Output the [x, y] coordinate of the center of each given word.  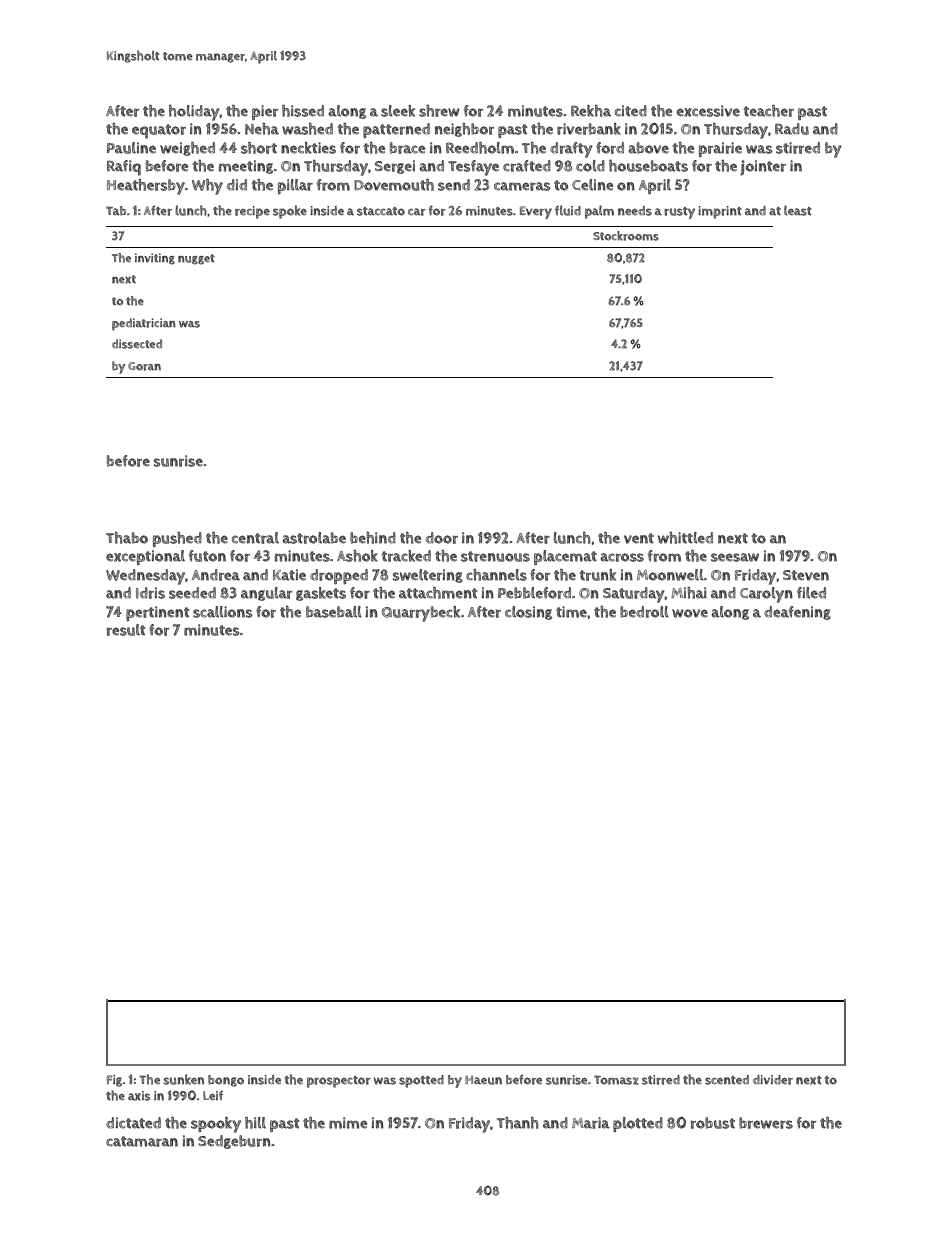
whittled [685, 538]
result [126, 630]
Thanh [517, 1123]
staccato [381, 211]
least [798, 210]
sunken [183, 1079]
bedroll [644, 612]
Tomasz [616, 1080]
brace [407, 148]
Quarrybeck [421, 614]
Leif [213, 1095]
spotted [421, 1081]
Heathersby [146, 187]
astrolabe [314, 538]
